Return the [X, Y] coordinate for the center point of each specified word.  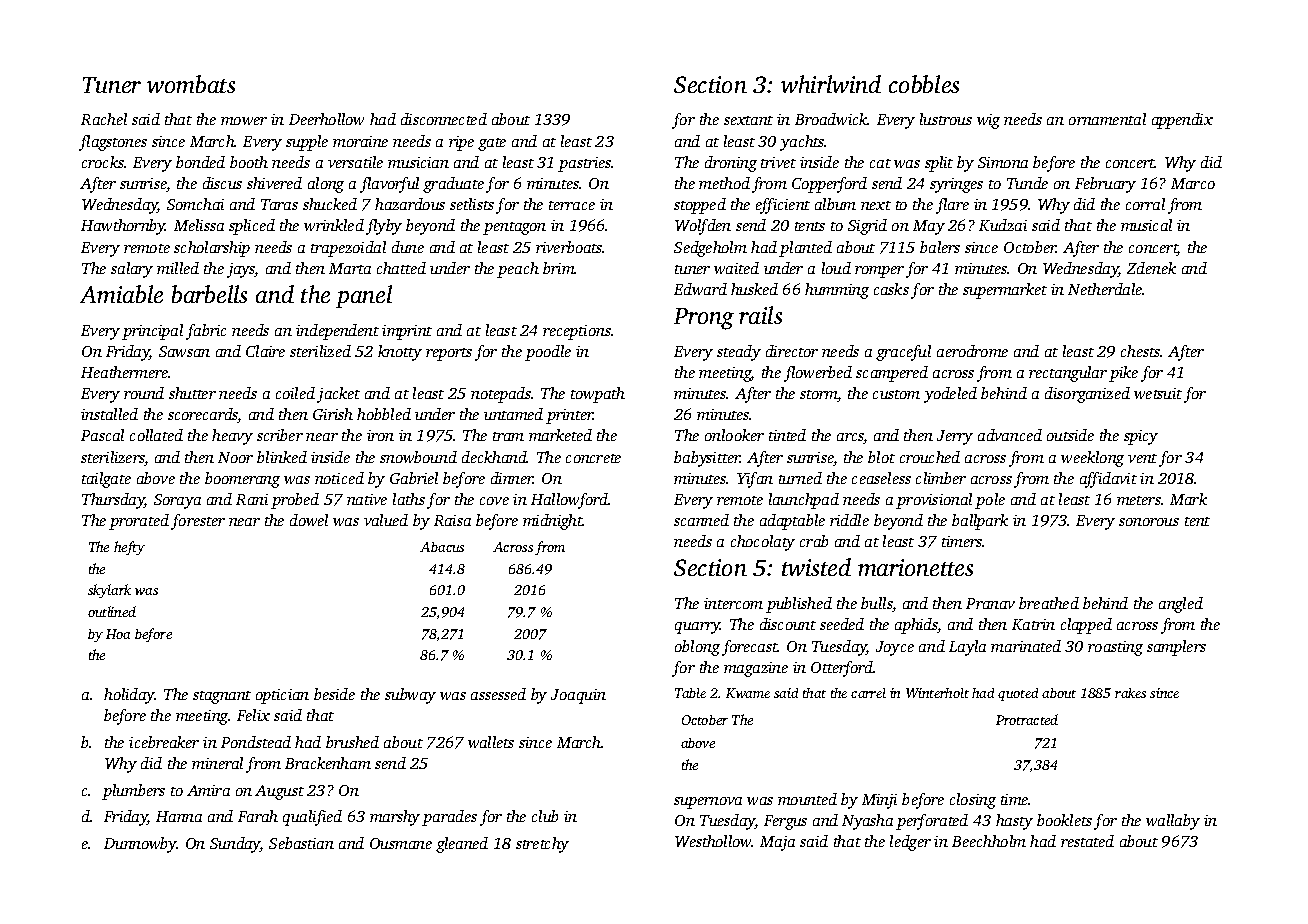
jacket [338, 395]
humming [837, 291]
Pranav [990, 603]
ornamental [1107, 119]
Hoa [118, 634]
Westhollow [713, 841]
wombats [191, 84]
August [279, 792]
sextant [748, 120]
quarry [698, 628]
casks [891, 289]
